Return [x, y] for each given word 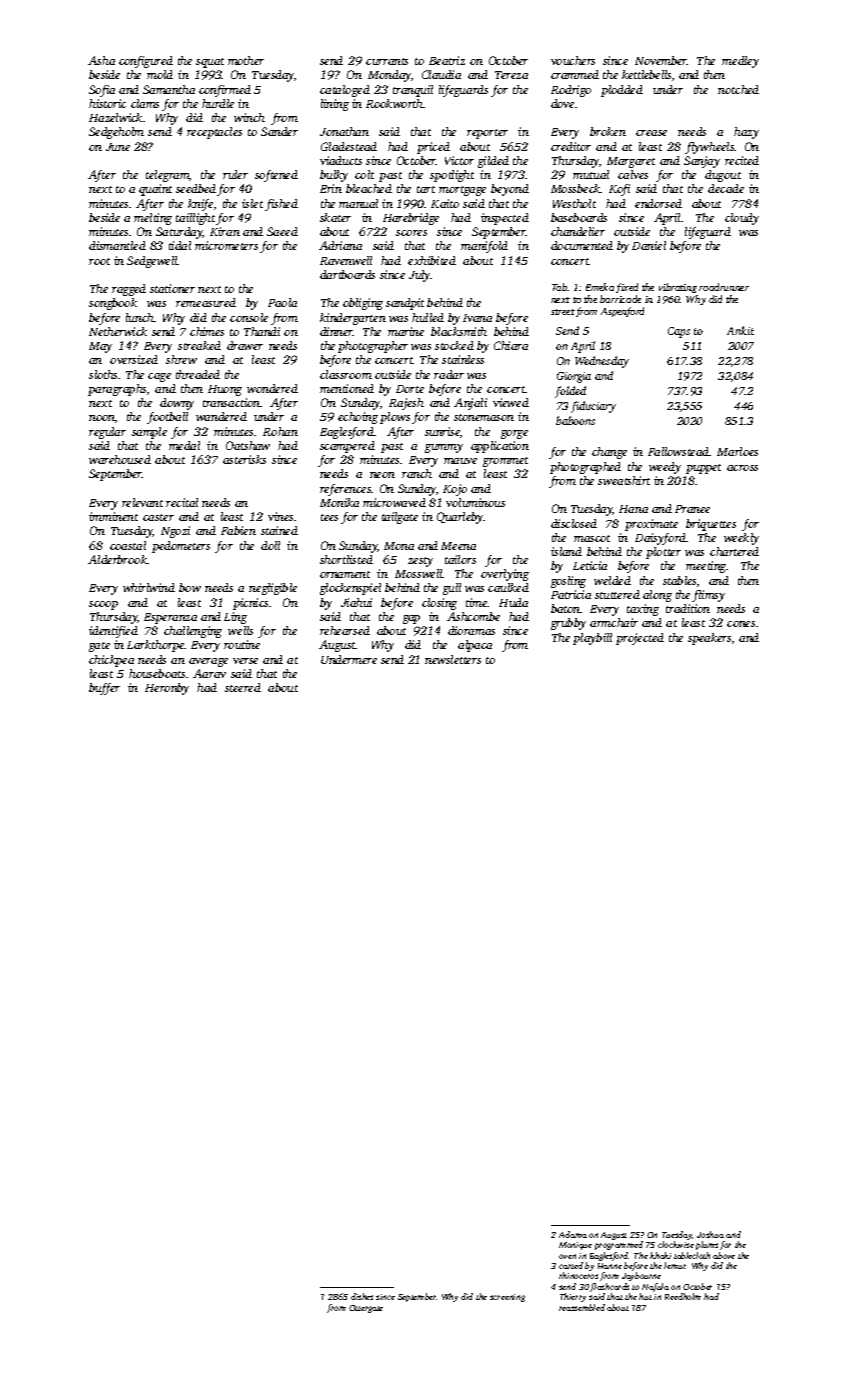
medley [740, 62]
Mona [399, 546]
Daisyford [660, 539]
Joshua [710, 1234]
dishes [362, 1296]
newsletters [453, 659]
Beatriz [447, 60]
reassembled [582, 1307]
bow [190, 587]
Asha [101, 60]
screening [507, 1298]
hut [645, 1296]
